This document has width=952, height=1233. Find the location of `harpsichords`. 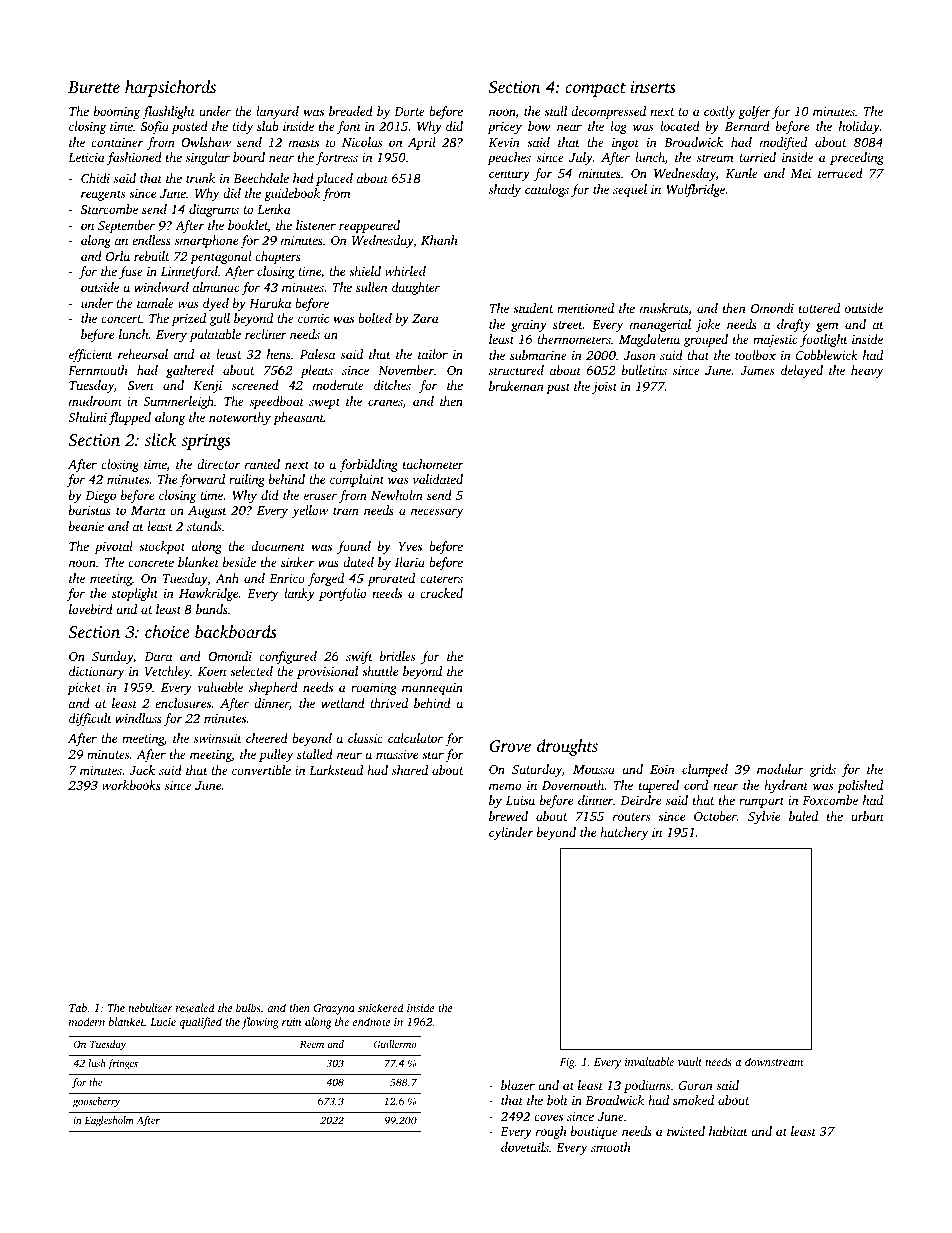

harpsichords is located at coordinates (170, 88).
